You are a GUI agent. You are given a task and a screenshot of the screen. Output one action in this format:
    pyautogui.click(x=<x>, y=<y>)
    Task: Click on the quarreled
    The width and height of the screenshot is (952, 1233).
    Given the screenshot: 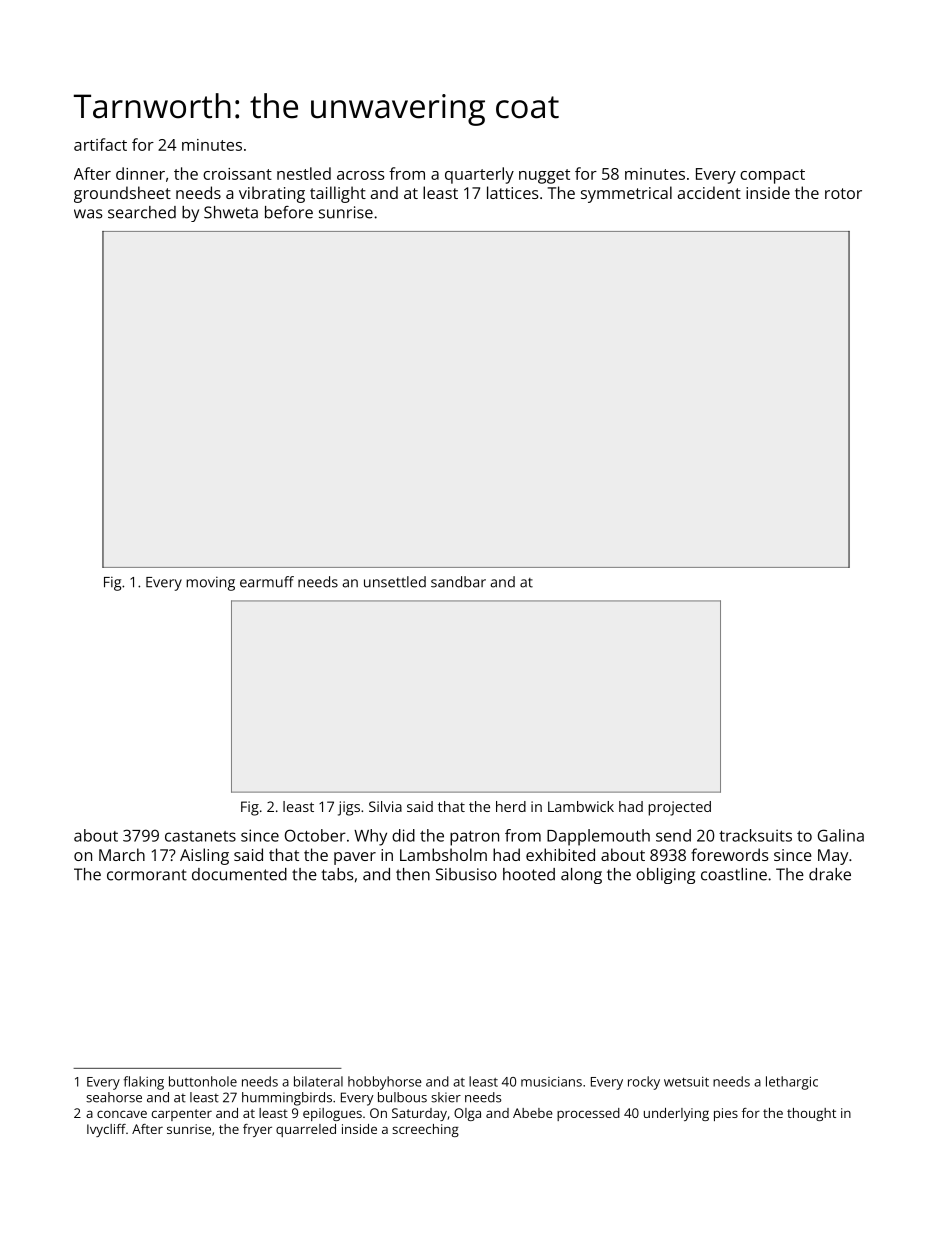 What is the action you would take?
    pyautogui.click(x=306, y=1130)
